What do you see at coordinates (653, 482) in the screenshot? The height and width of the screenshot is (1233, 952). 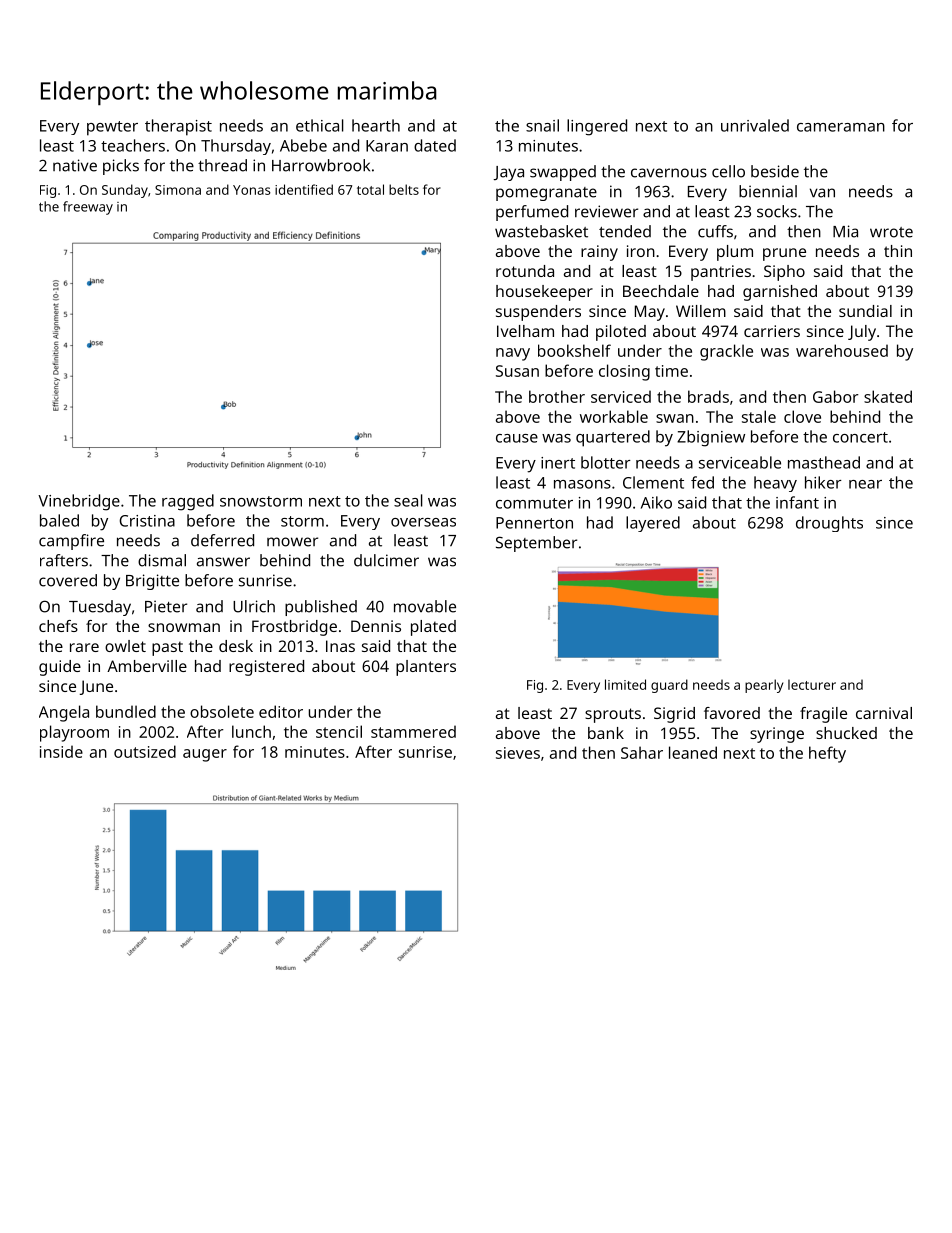 I see `Clement` at bounding box center [653, 482].
